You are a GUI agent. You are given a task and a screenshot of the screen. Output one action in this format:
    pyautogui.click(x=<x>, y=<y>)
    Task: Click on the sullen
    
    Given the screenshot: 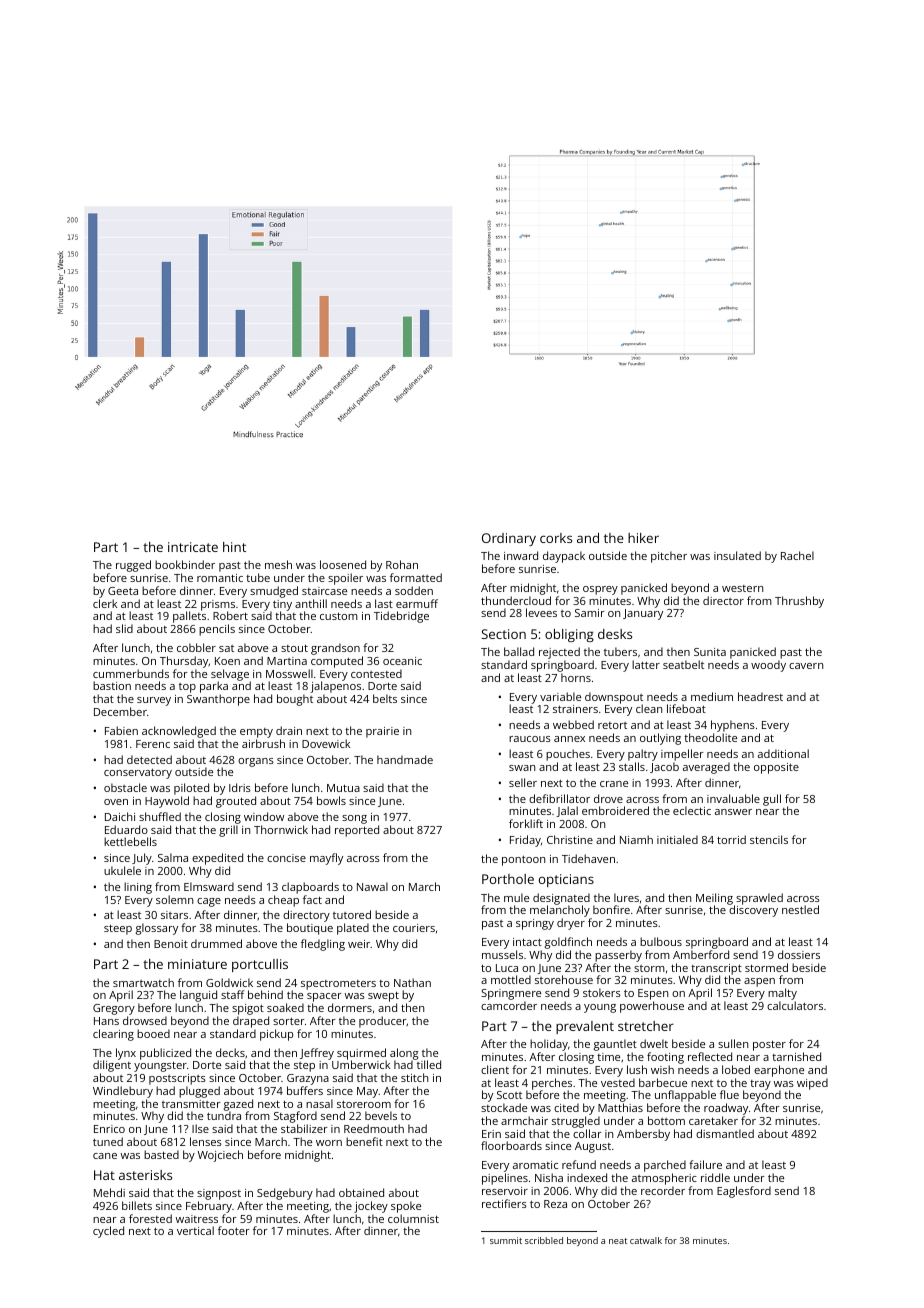 What is the action you would take?
    pyautogui.click(x=733, y=1043)
